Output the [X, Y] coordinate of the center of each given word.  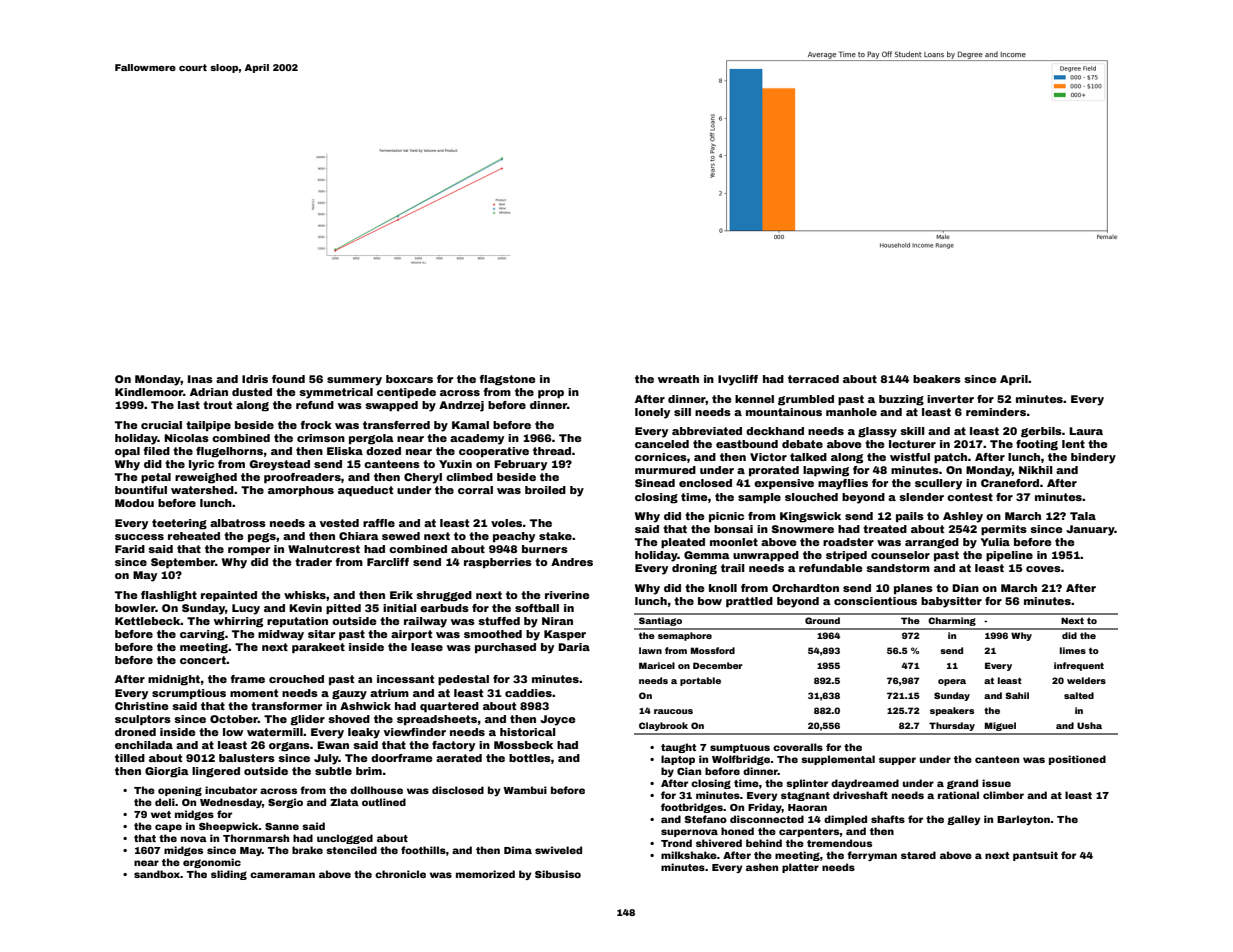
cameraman [282, 875]
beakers [937, 379]
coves [1043, 569]
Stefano [706, 819]
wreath [678, 379]
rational [958, 795]
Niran [557, 621]
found [288, 379]
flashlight [169, 596]
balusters [247, 758]
